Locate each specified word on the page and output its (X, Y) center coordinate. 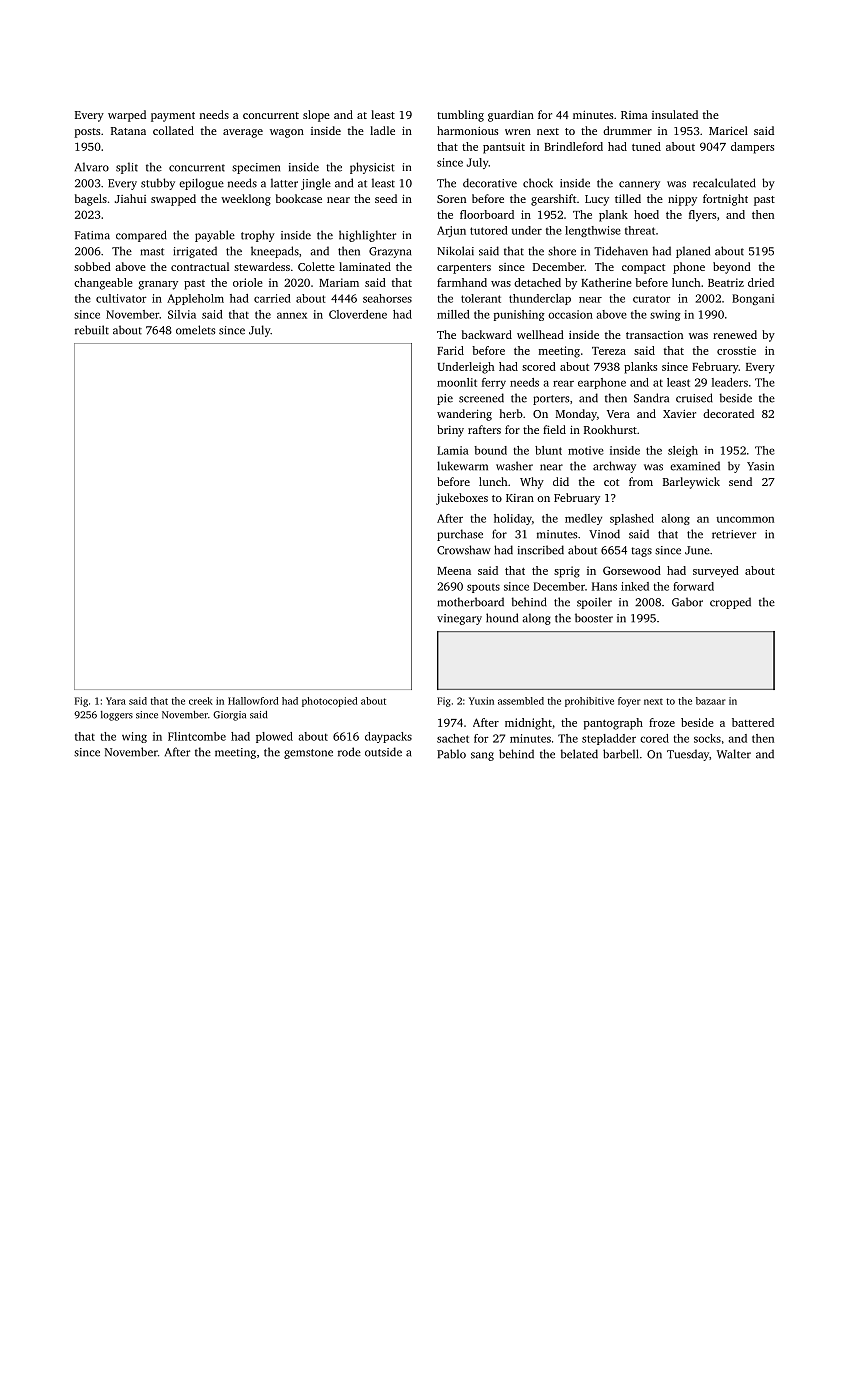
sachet (453, 738)
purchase (460, 535)
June (697, 550)
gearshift (553, 200)
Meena (454, 571)
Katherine (606, 282)
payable (215, 236)
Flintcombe (197, 736)
